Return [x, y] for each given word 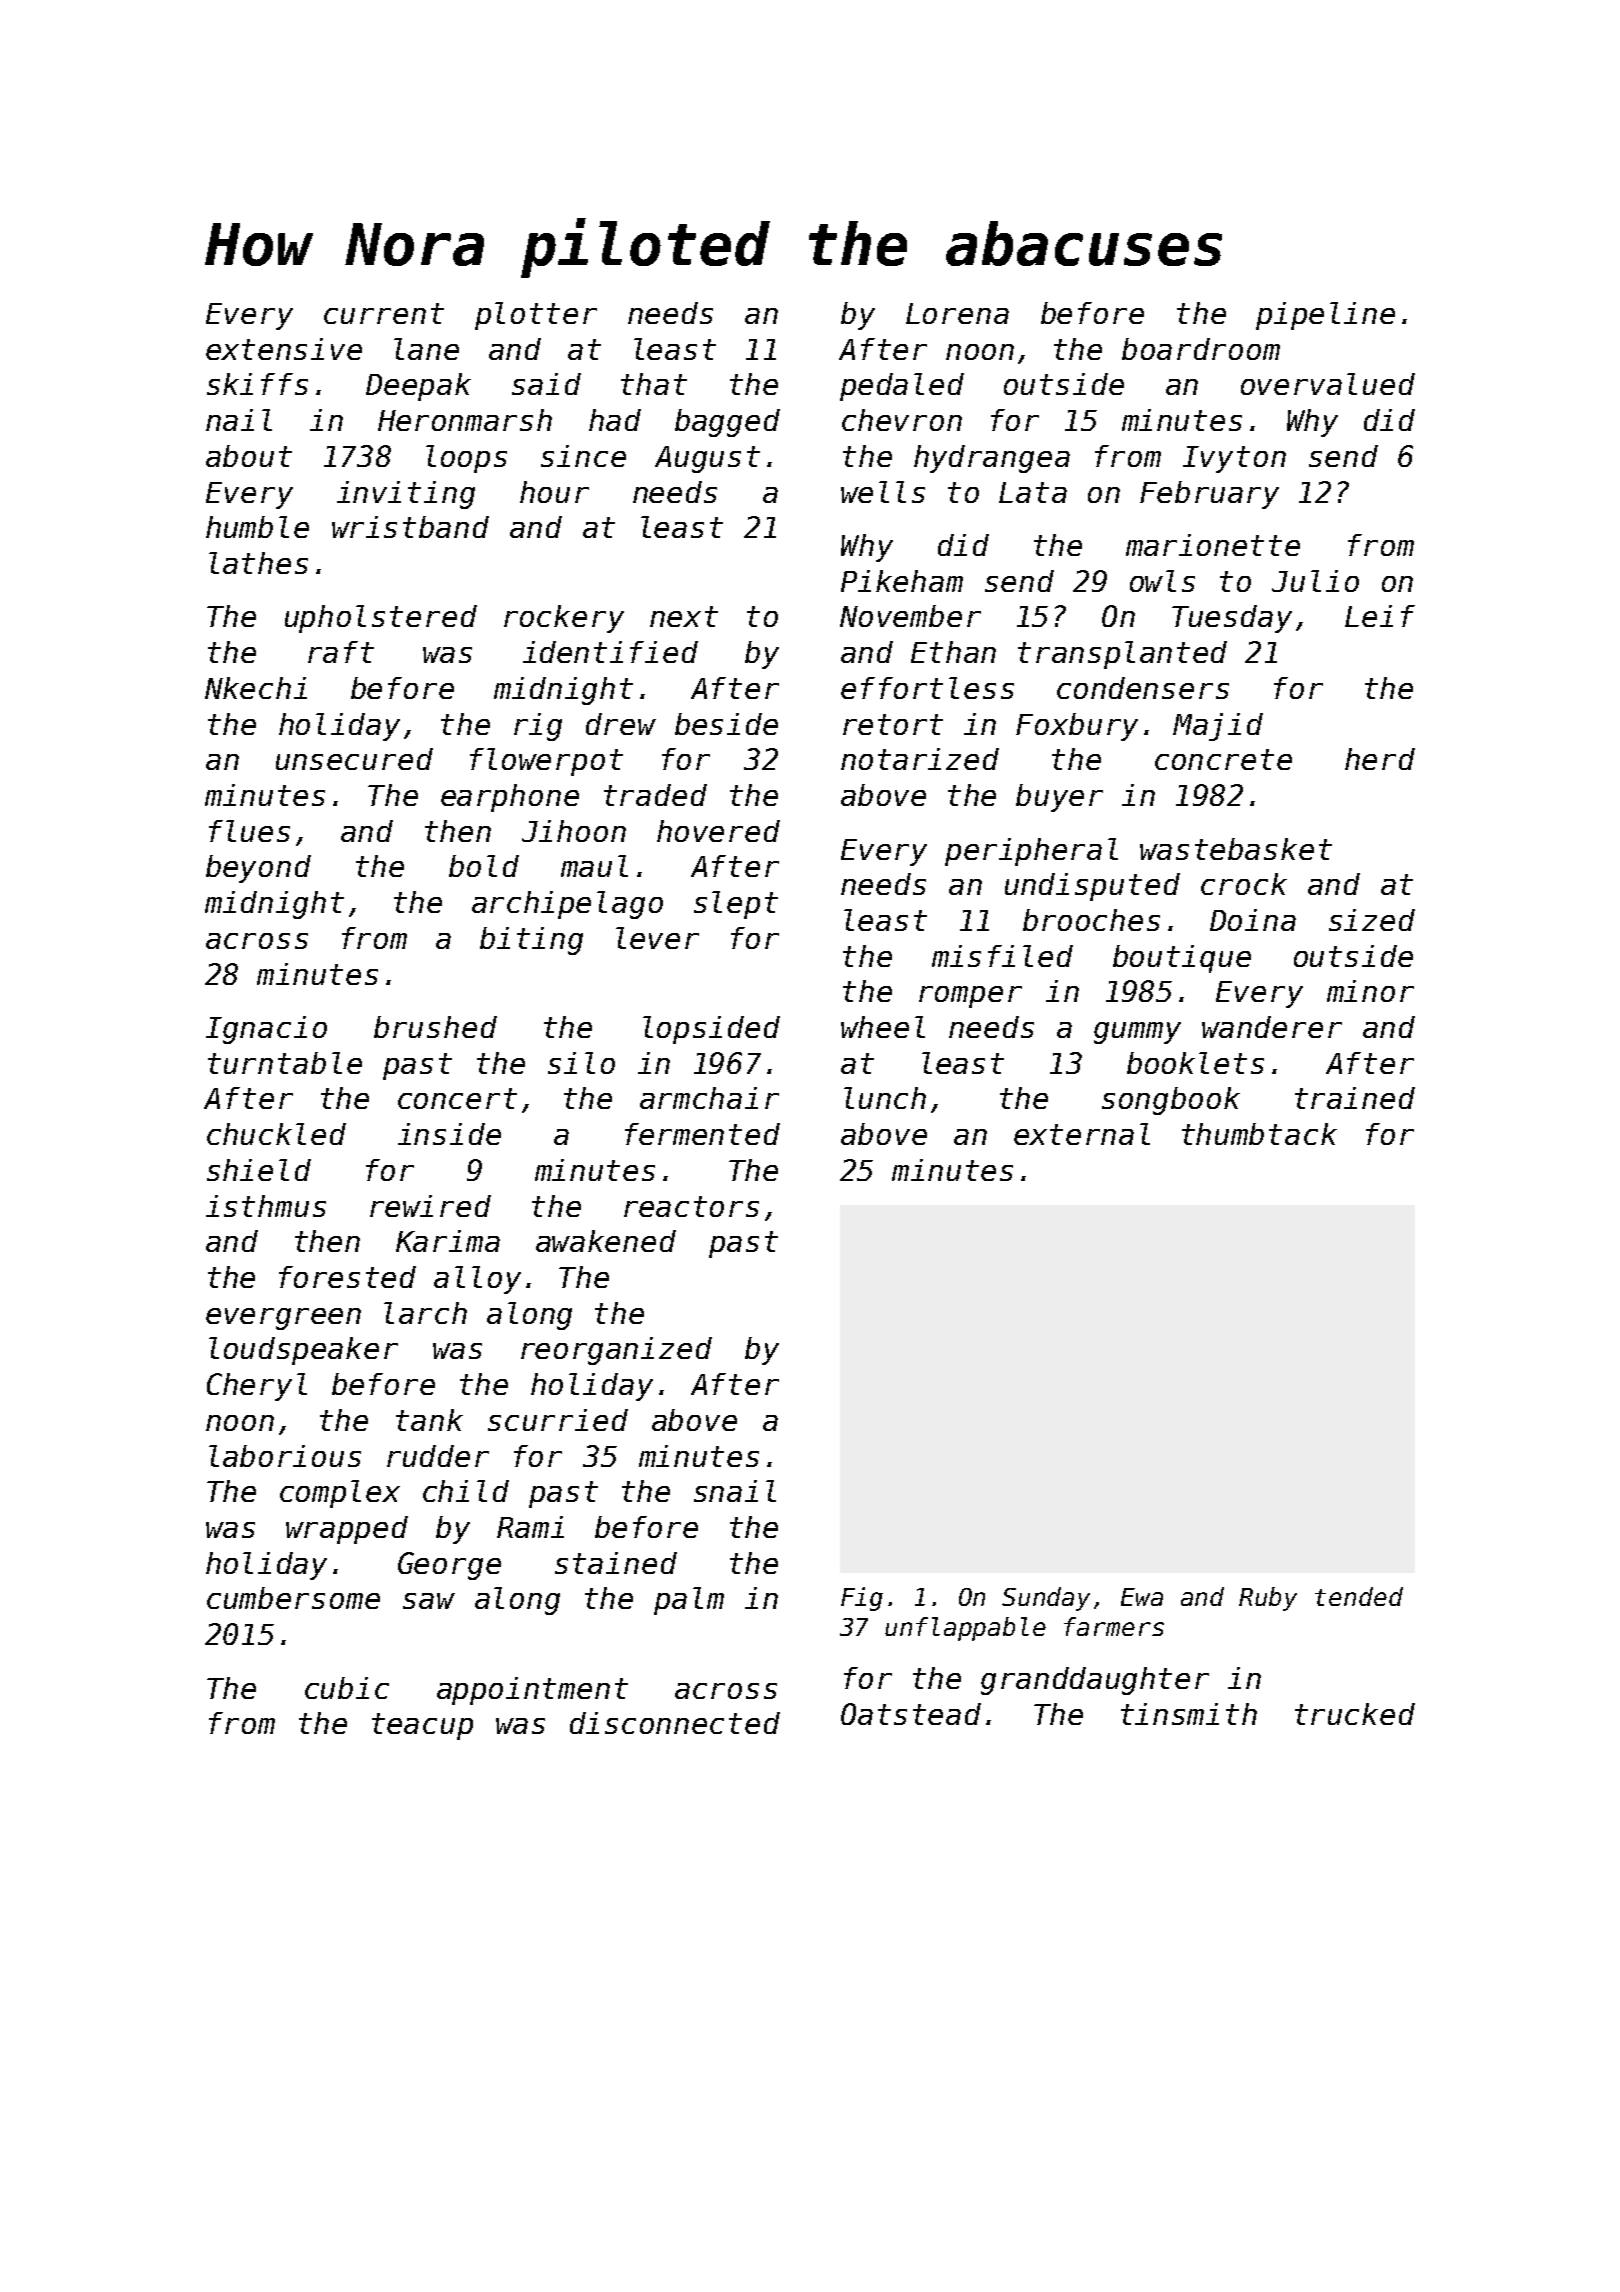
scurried [558, 1420]
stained [616, 1563]
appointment [532, 1691]
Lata [1033, 492]
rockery [564, 619]
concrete [1223, 759]
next [684, 616]
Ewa [1142, 1597]
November [910, 616]
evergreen [283, 1319]
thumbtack [1259, 1134]
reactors [691, 1206]
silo [581, 1063]
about [249, 456]
